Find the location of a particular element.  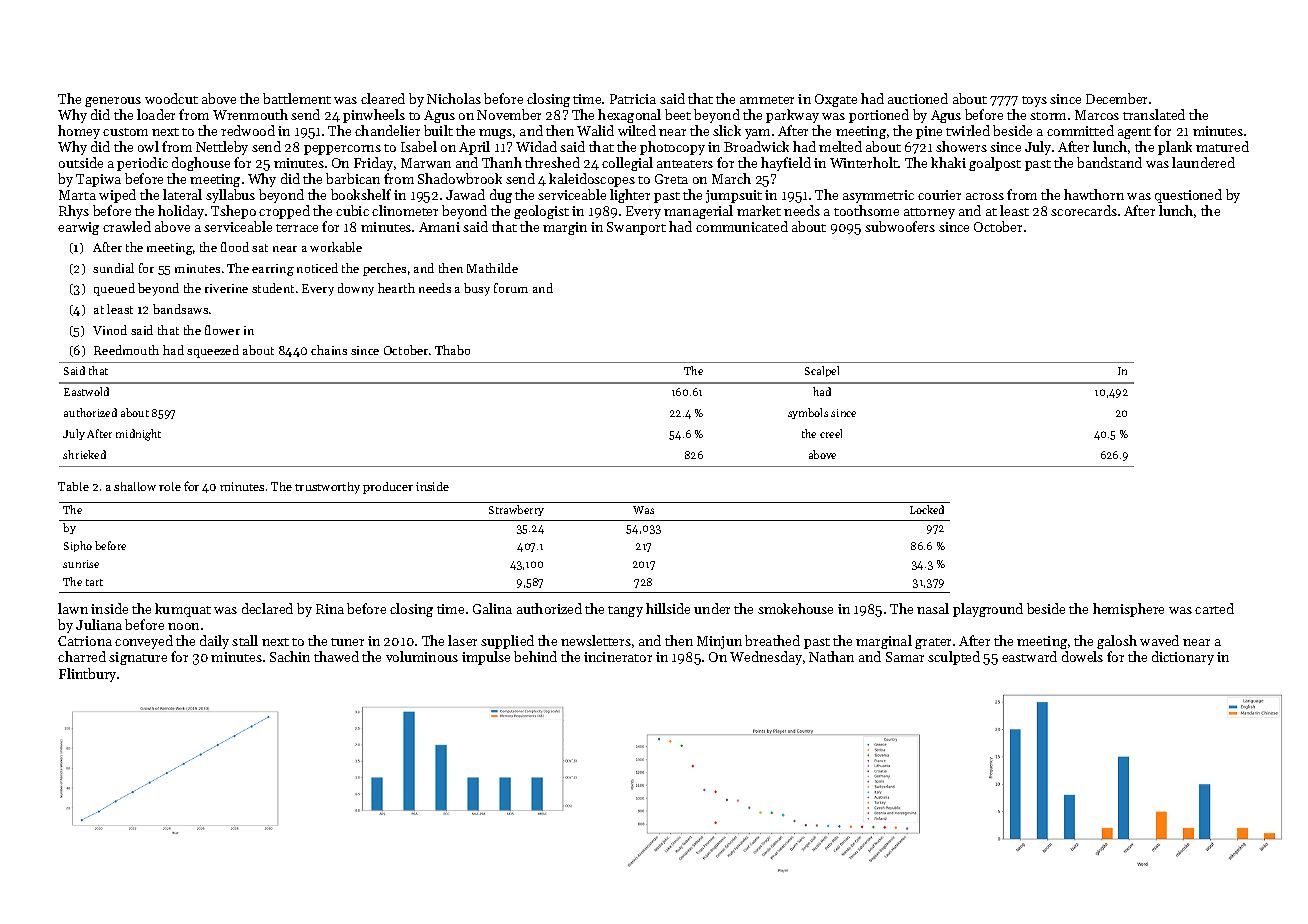

toys is located at coordinates (1034, 101).
